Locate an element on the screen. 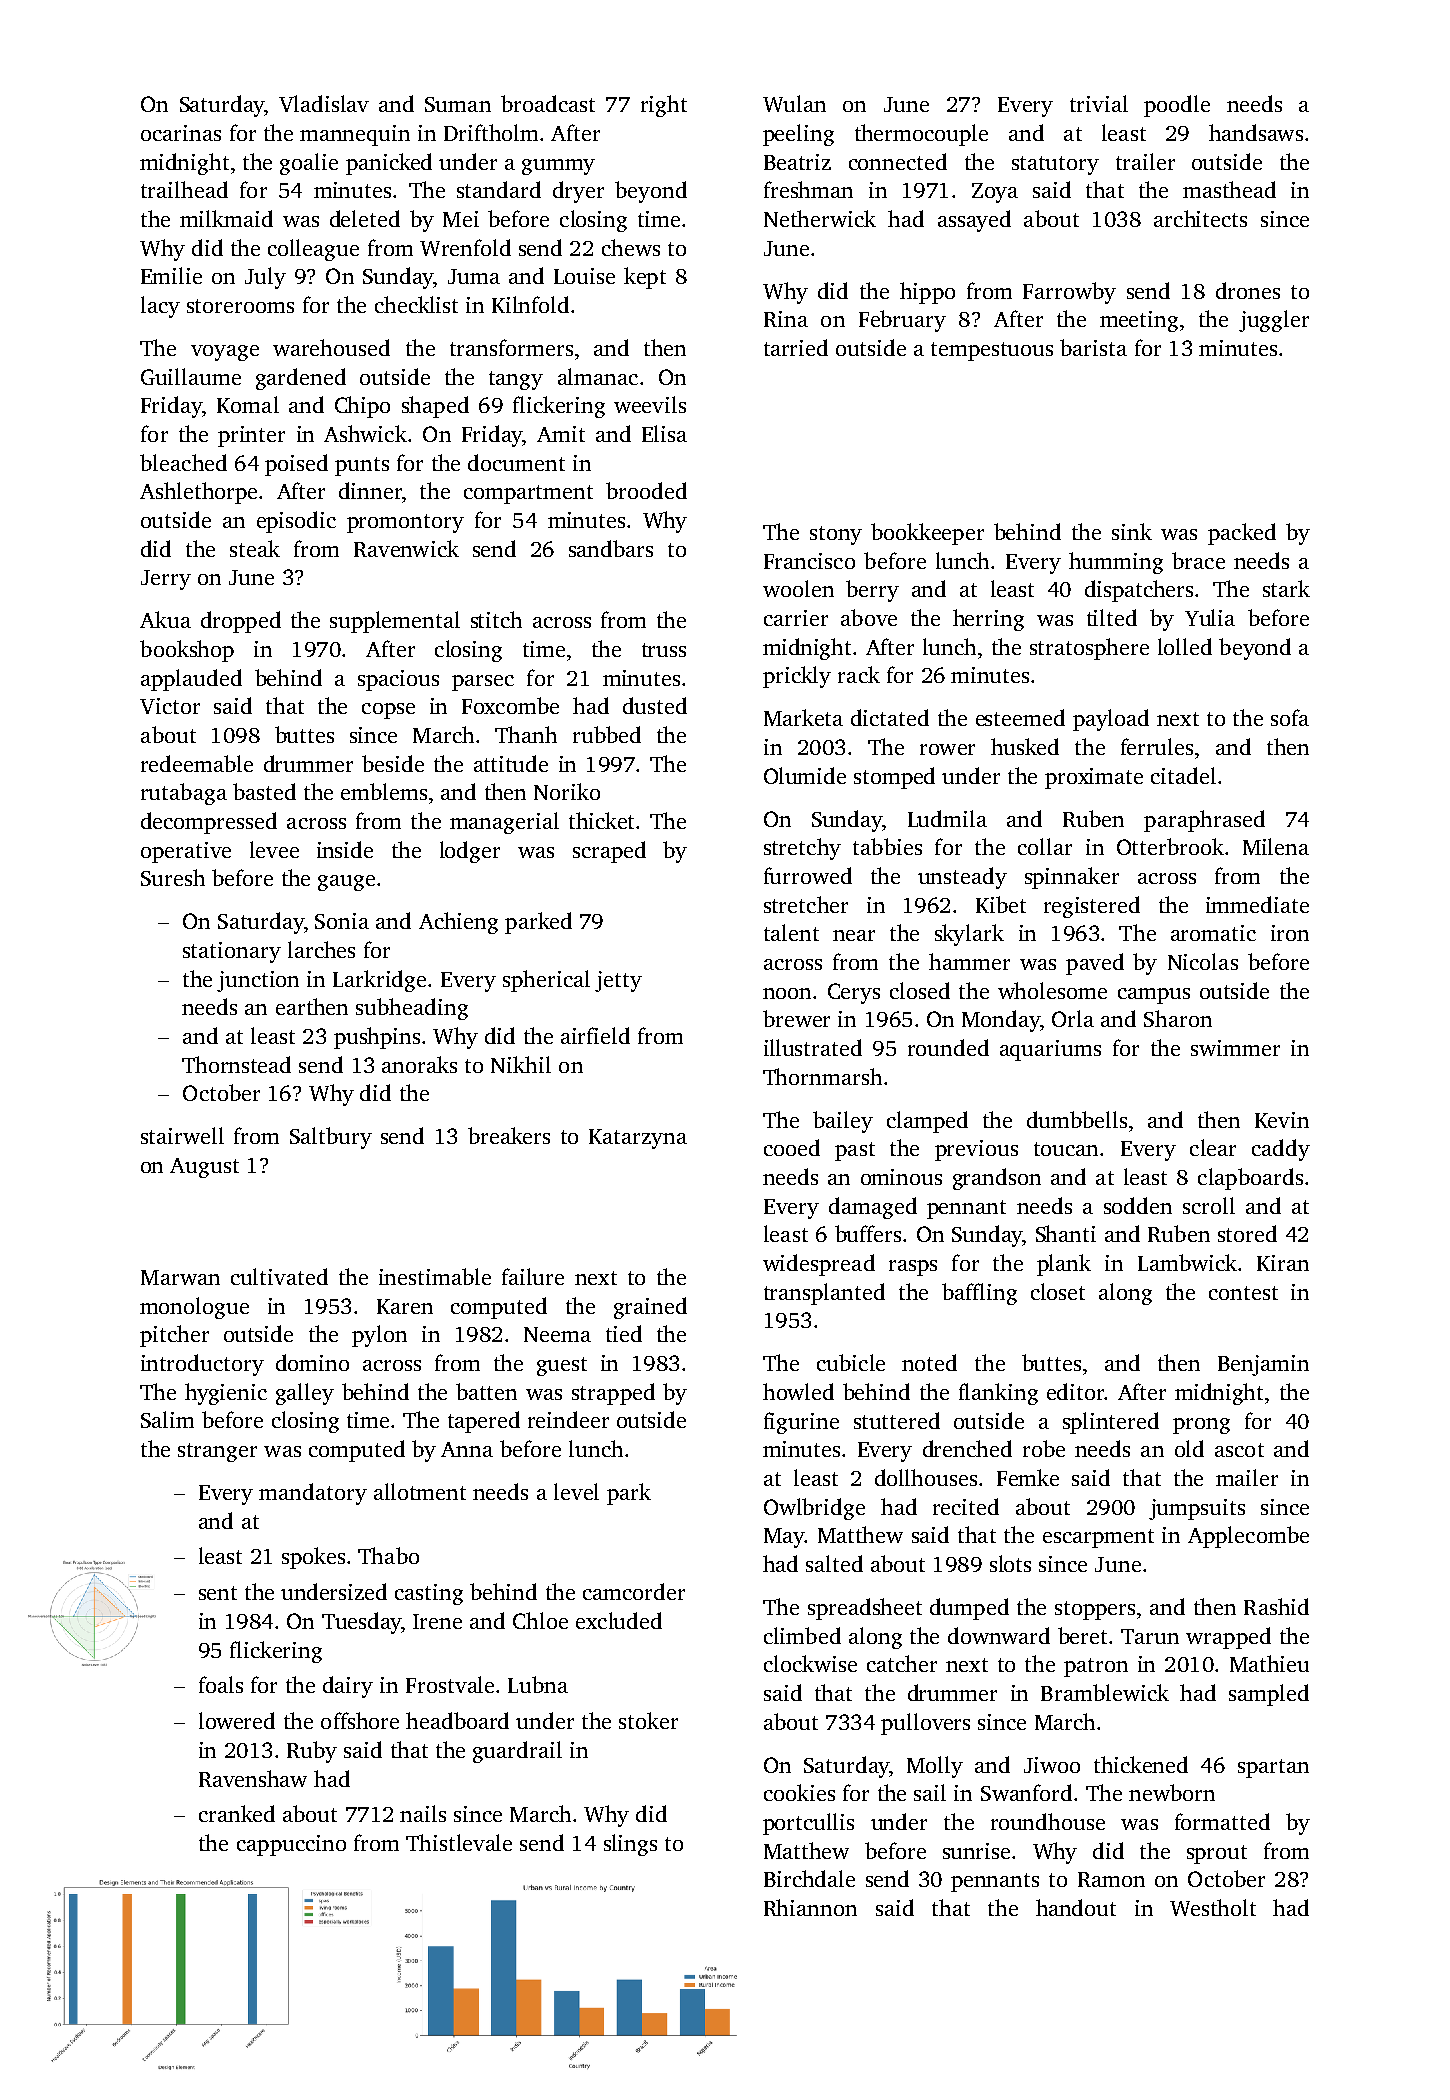 The height and width of the screenshot is (2100, 1450). Vladislav is located at coordinates (324, 103).
